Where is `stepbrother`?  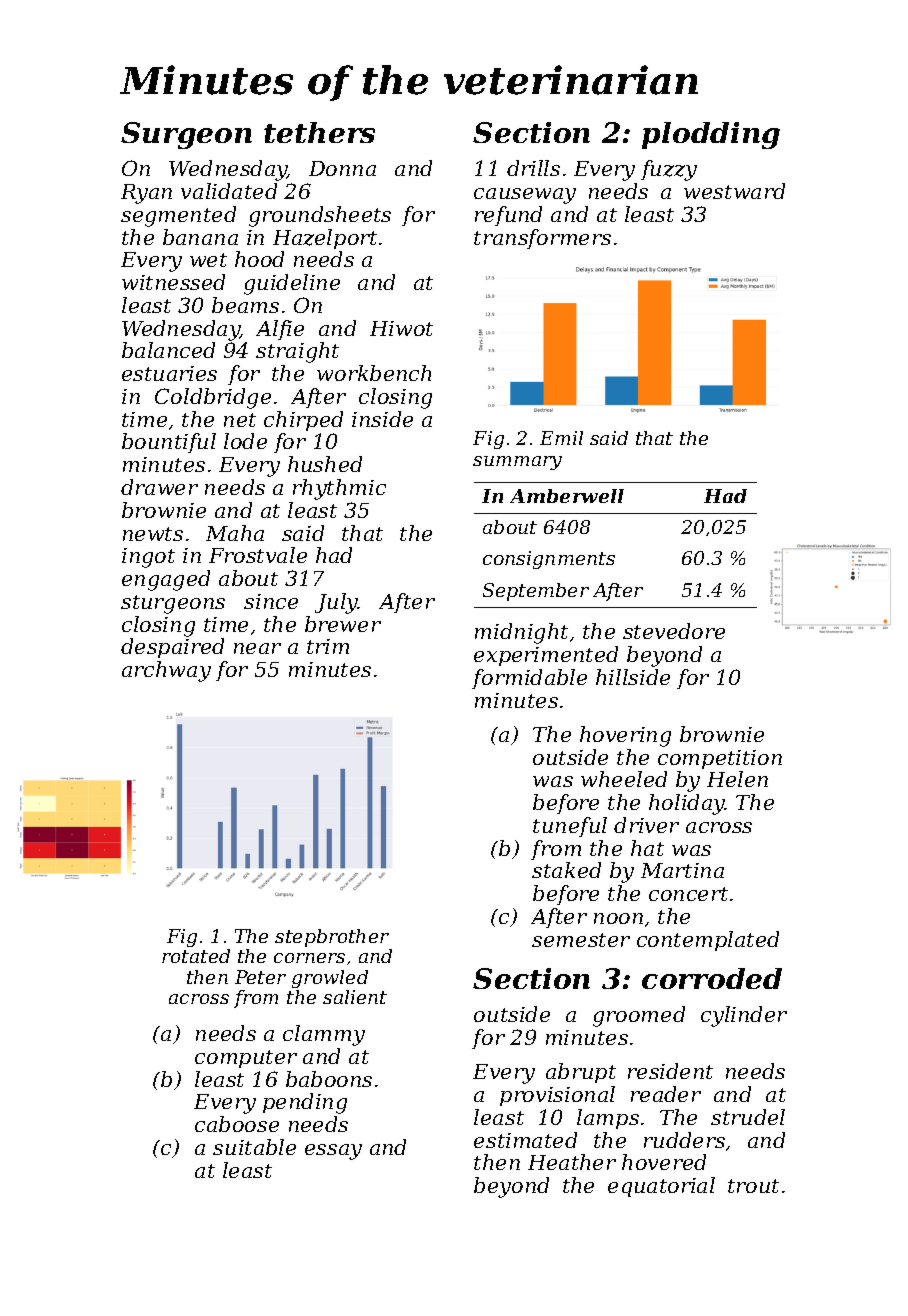
stepbrother is located at coordinates (332, 938).
